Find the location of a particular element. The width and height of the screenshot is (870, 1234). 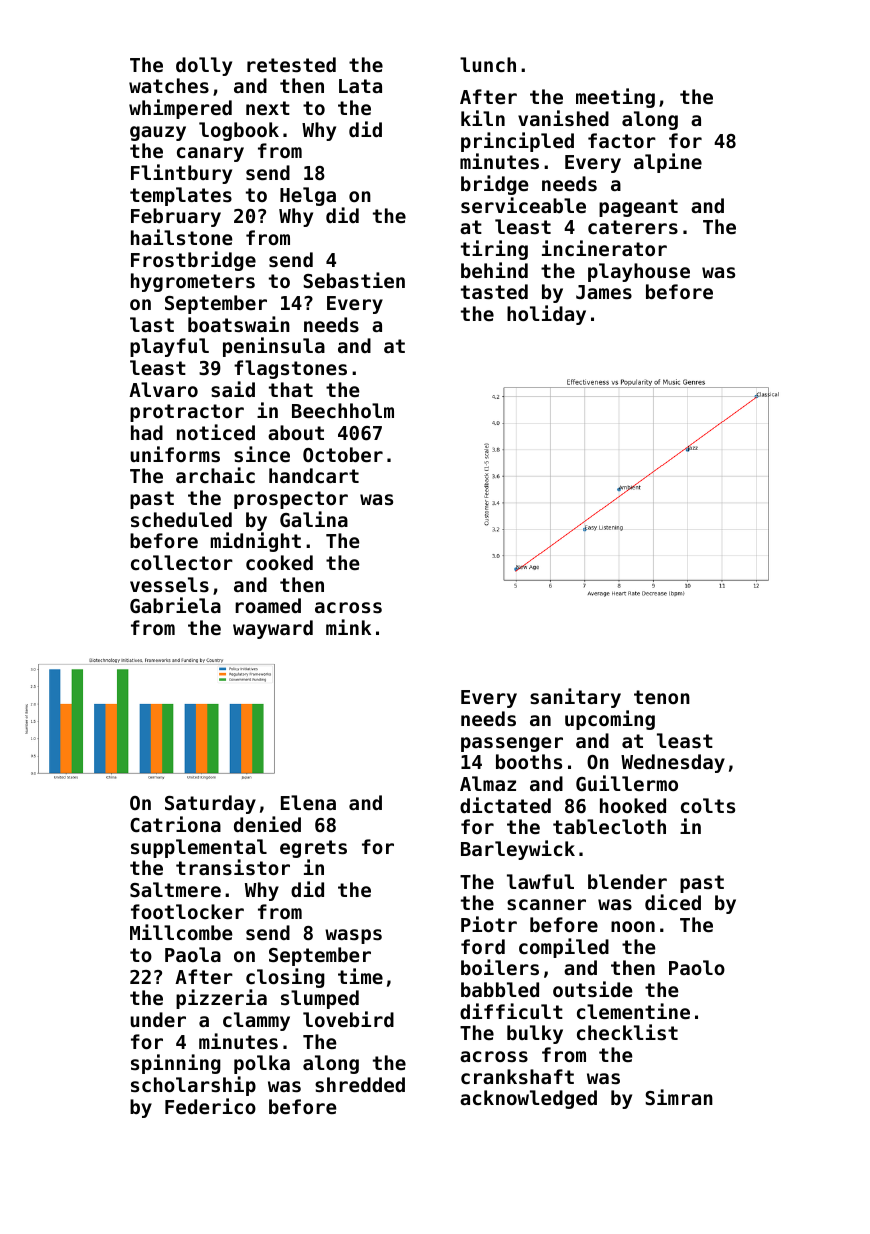

sanitary is located at coordinates (575, 698).
